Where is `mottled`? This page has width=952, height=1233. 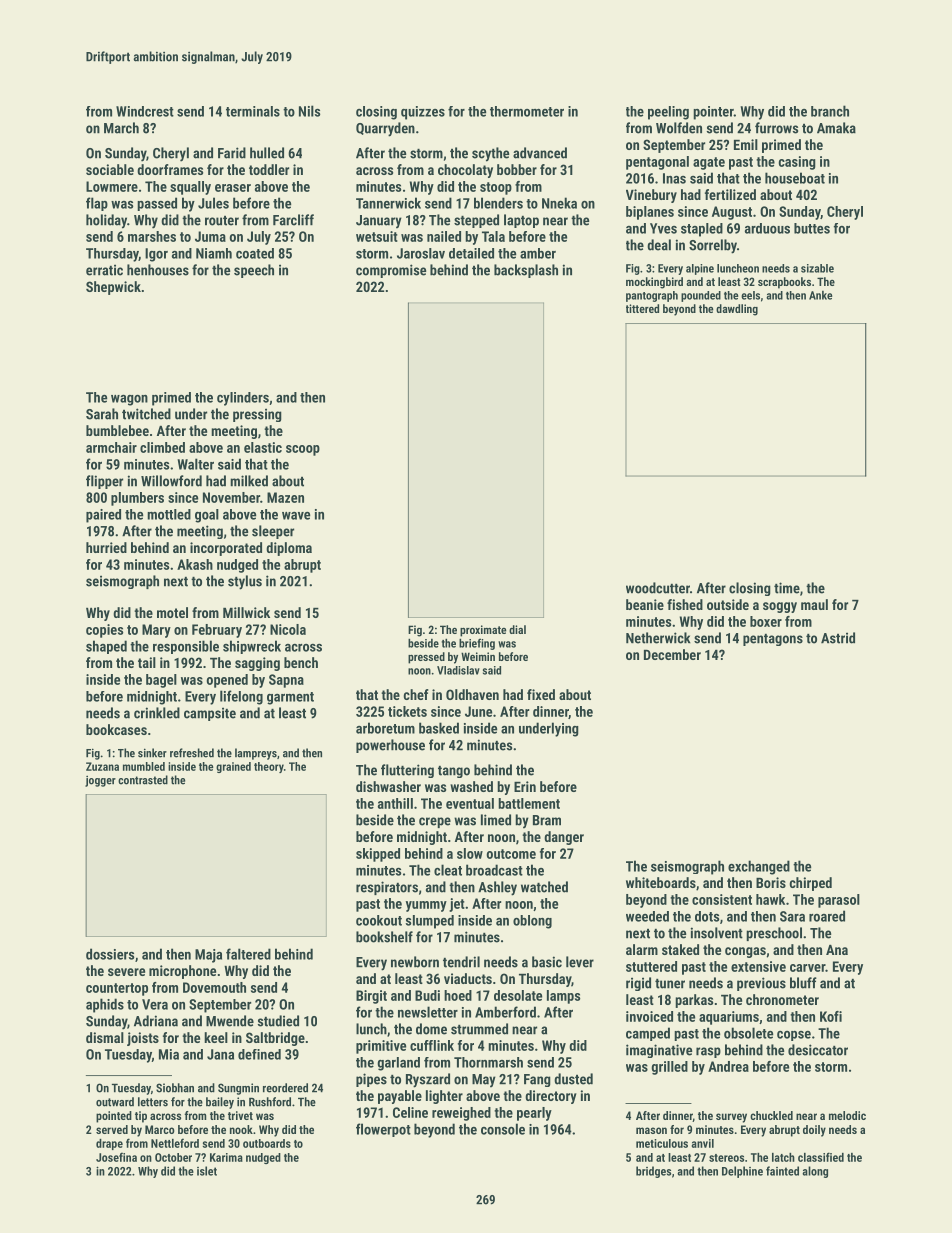
mottled is located at coordinates (169, 514).
